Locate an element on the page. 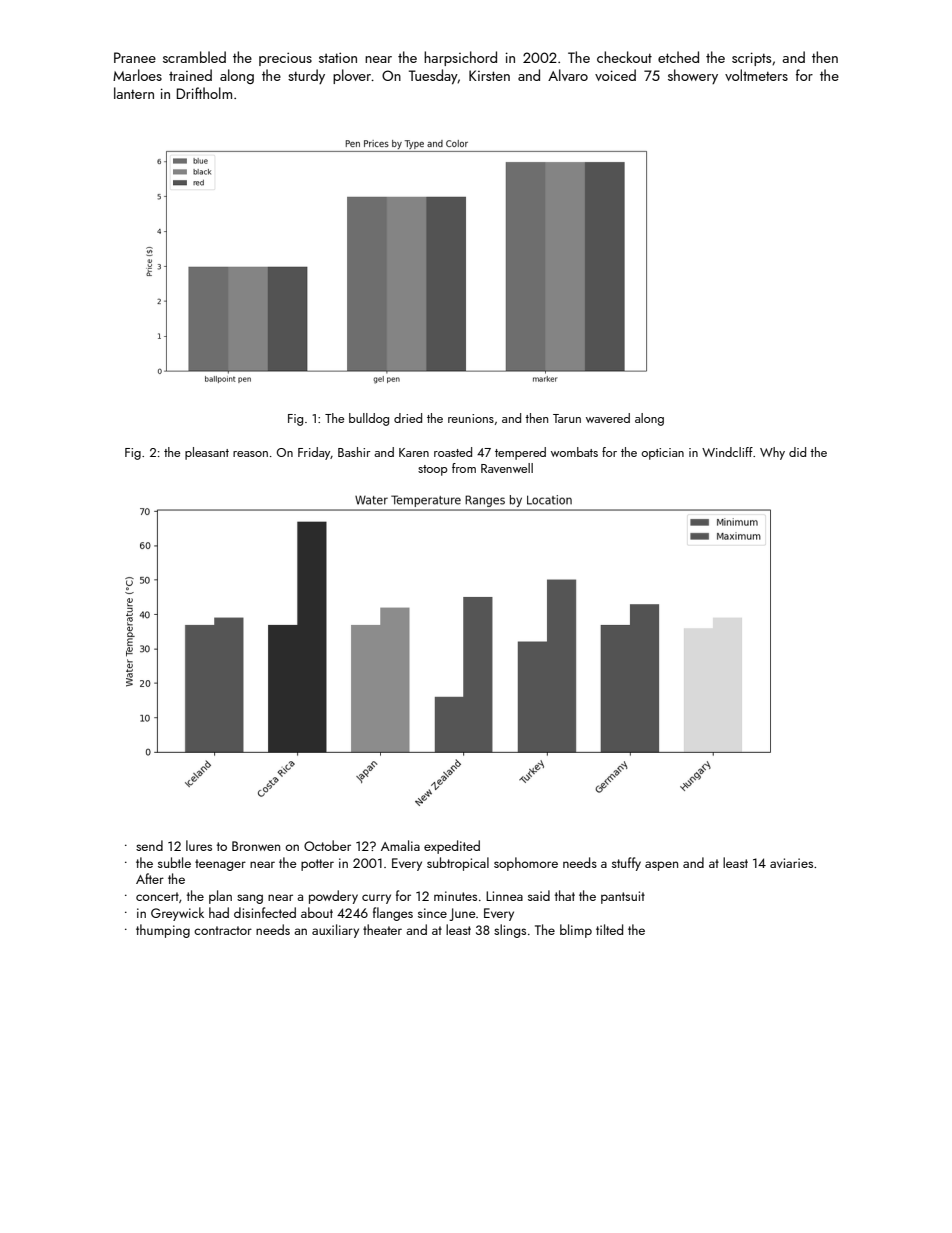 The width and height of the document is (952, 1233). Kirsten is located at coordinates (489, 75).
